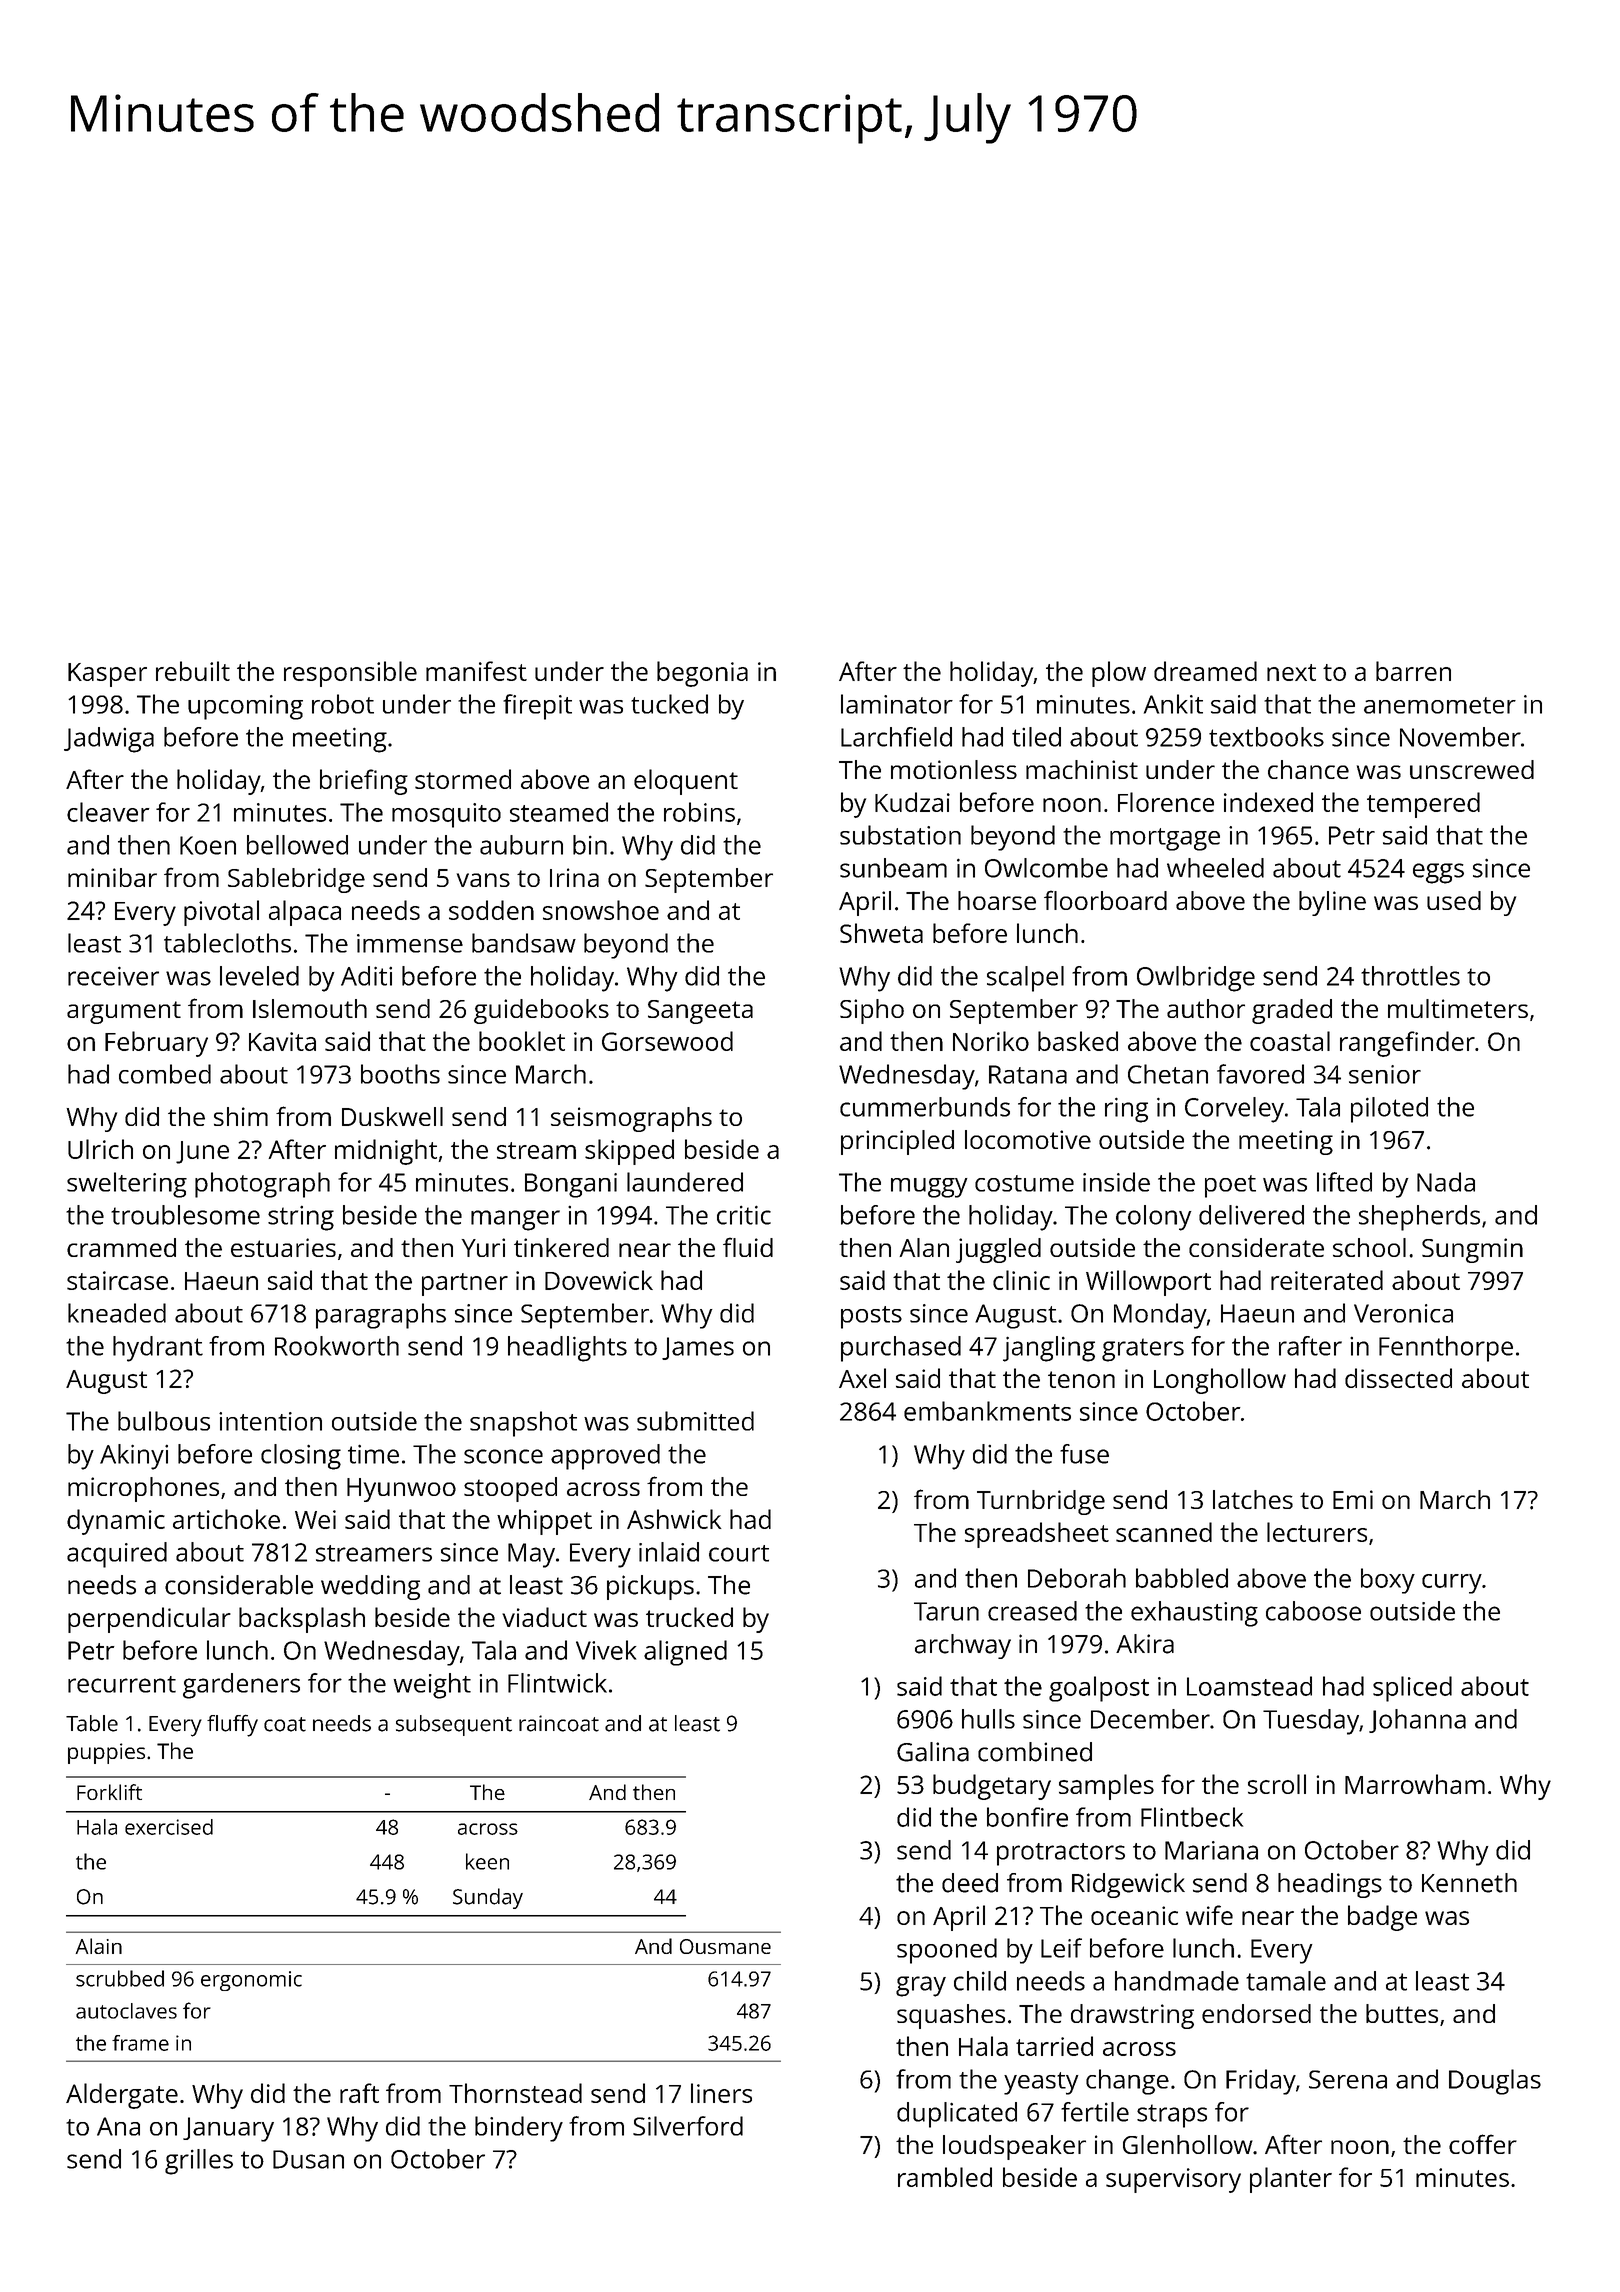  What do you see at coordinates (739, 1553) in the screenshot?
I see `court` at bounding box center [739, 1553].
